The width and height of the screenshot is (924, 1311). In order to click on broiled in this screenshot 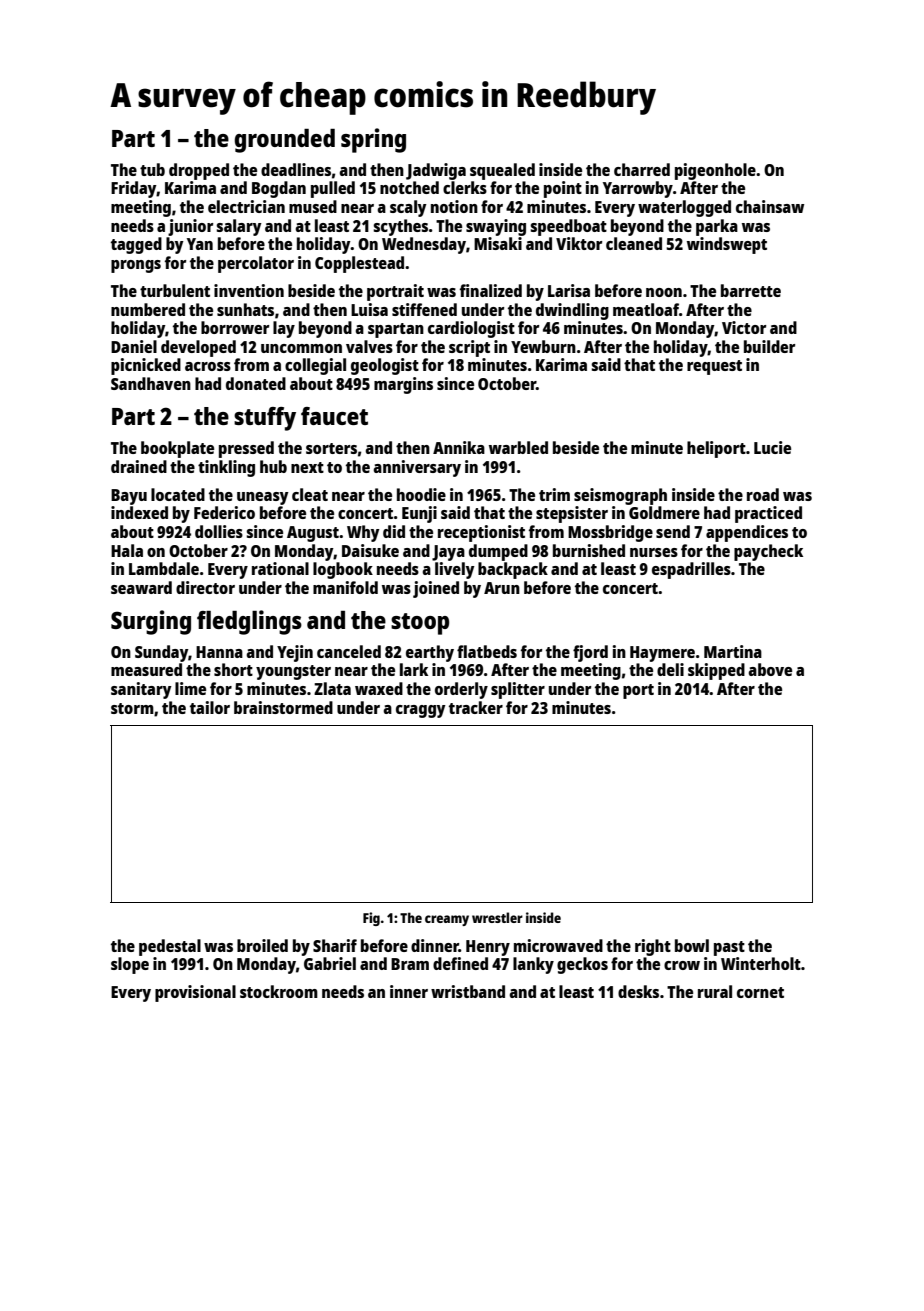, I will do `click(262, 945)`.
